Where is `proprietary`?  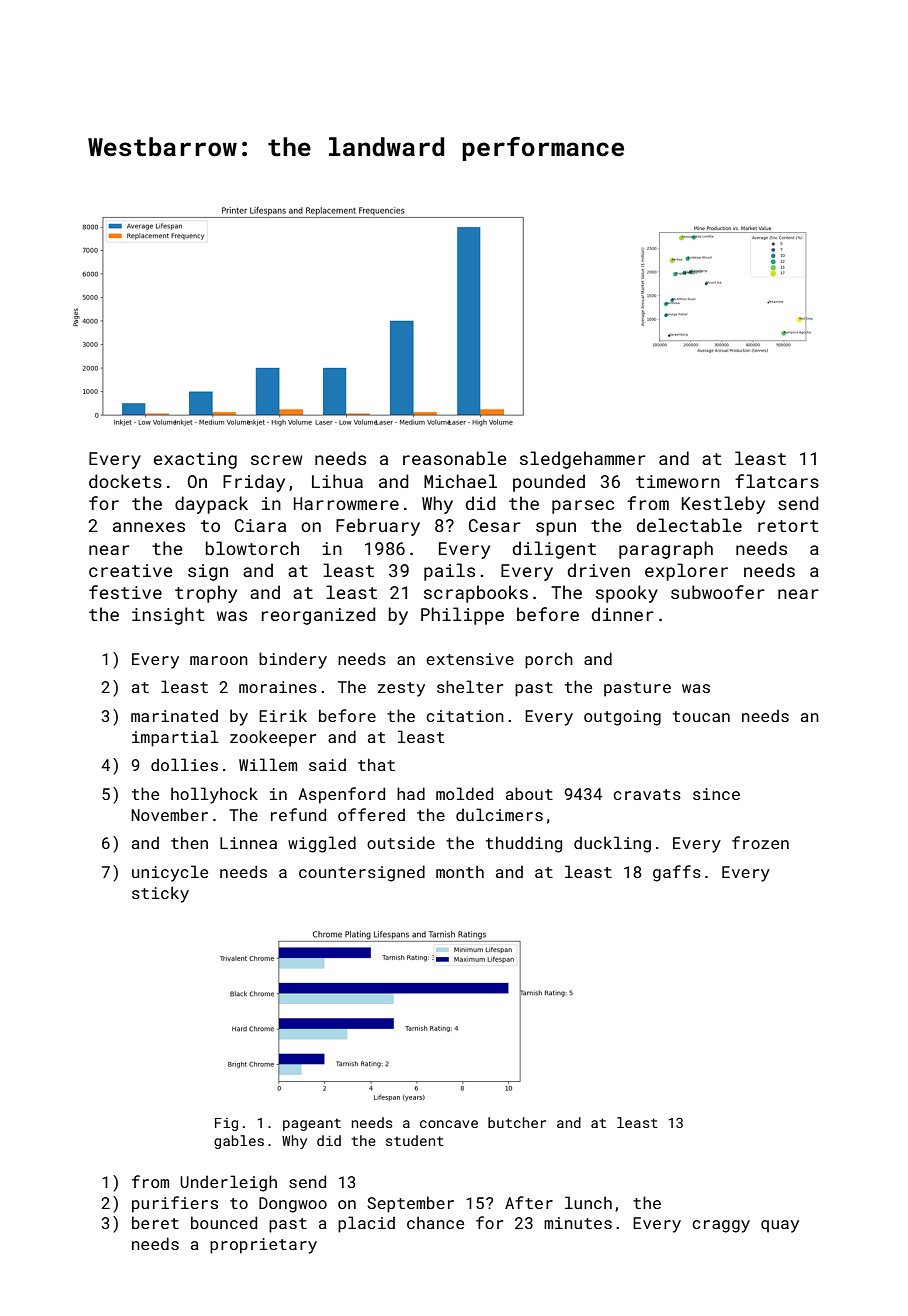 proprietary is located at coordinates (263, 1246).
